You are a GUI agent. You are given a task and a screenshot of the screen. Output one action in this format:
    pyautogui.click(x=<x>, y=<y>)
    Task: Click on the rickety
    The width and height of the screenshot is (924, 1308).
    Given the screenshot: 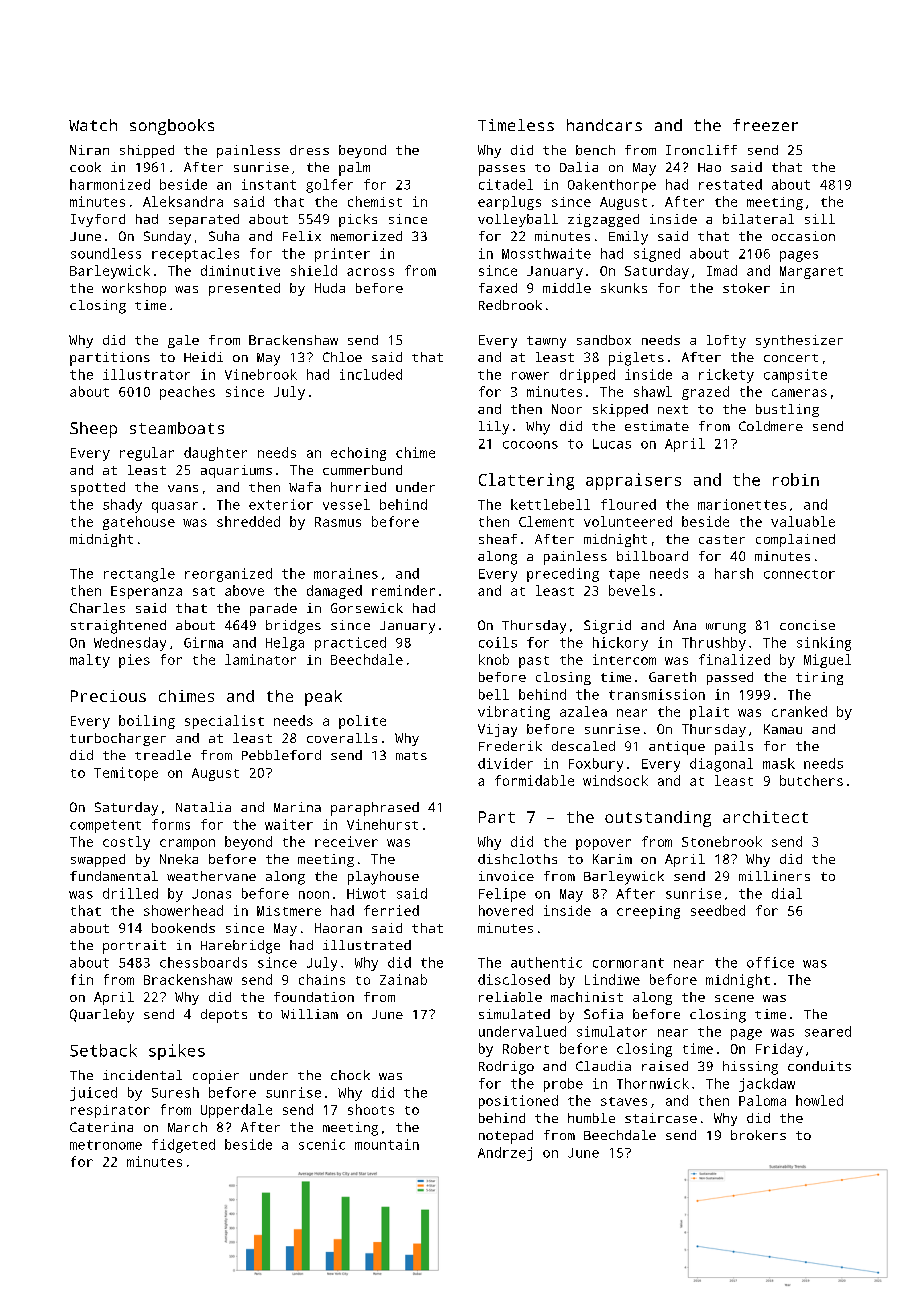 What is the action you would take?
    pyautogui.click(x=726, y=376)
